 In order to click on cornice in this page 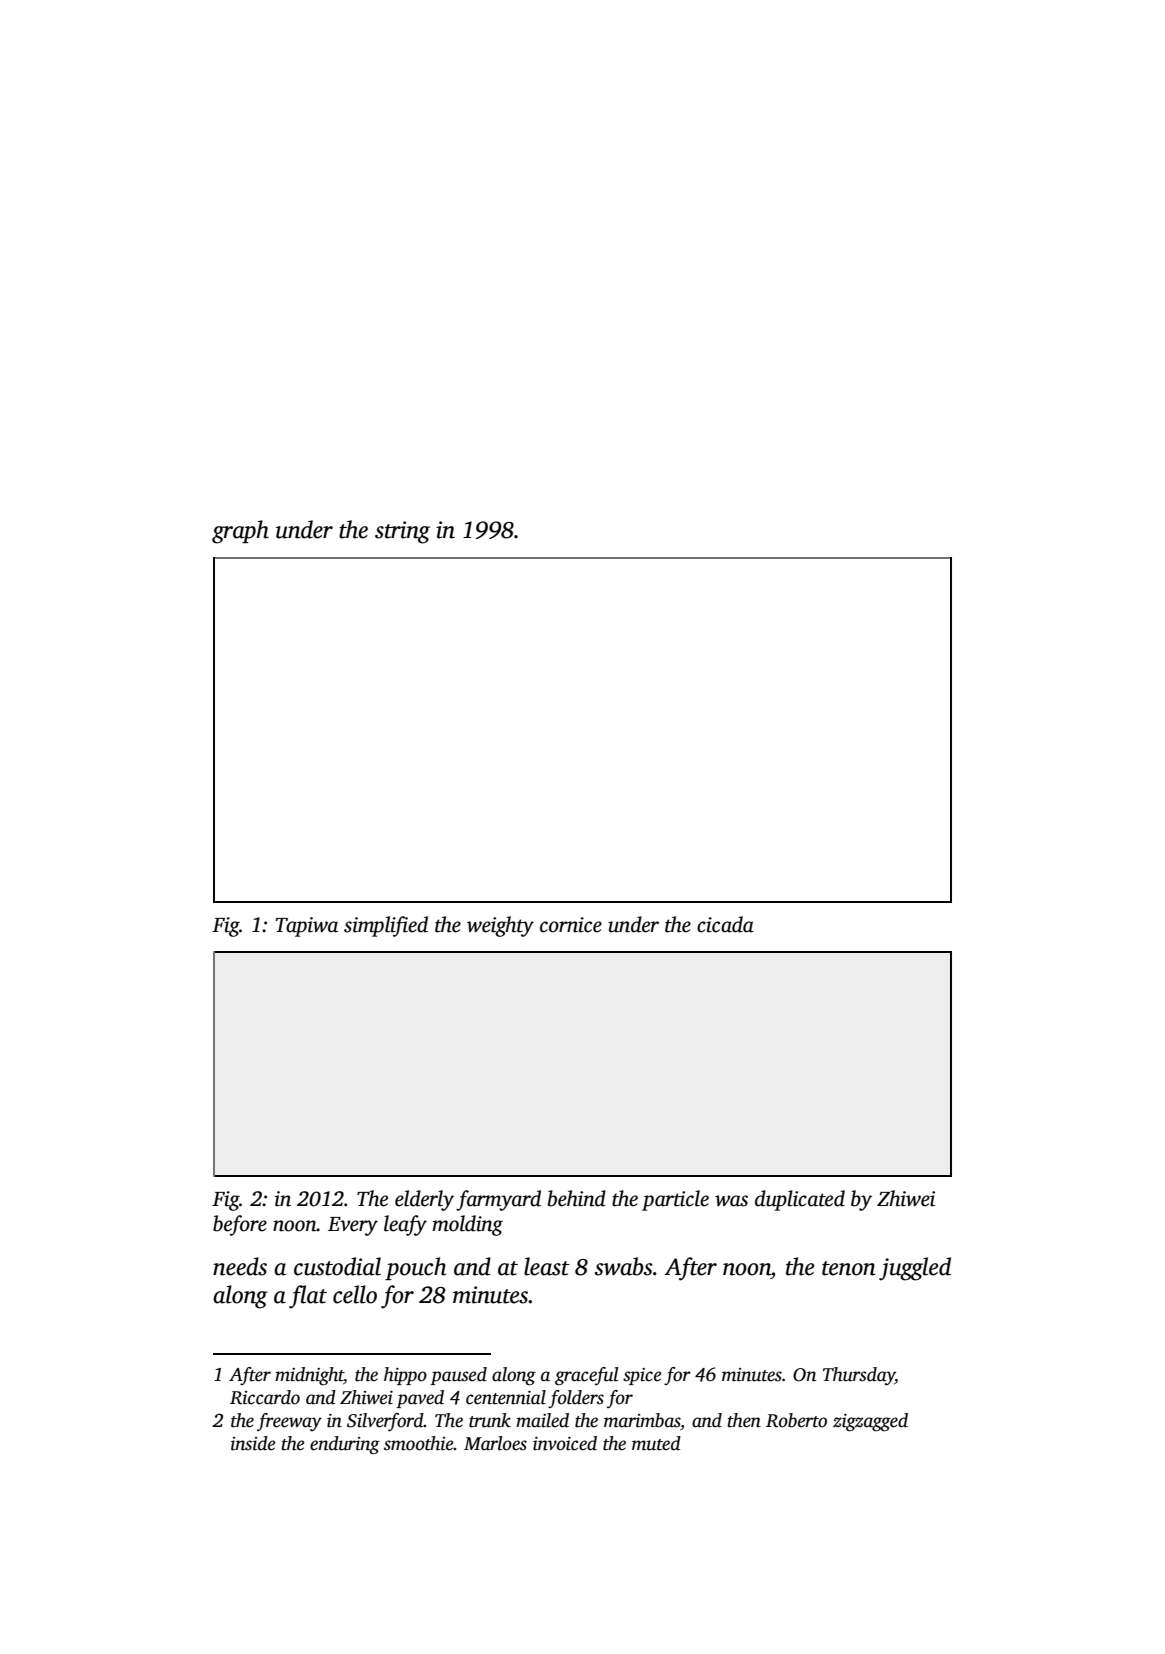, I will do `click(571, 925)`.
